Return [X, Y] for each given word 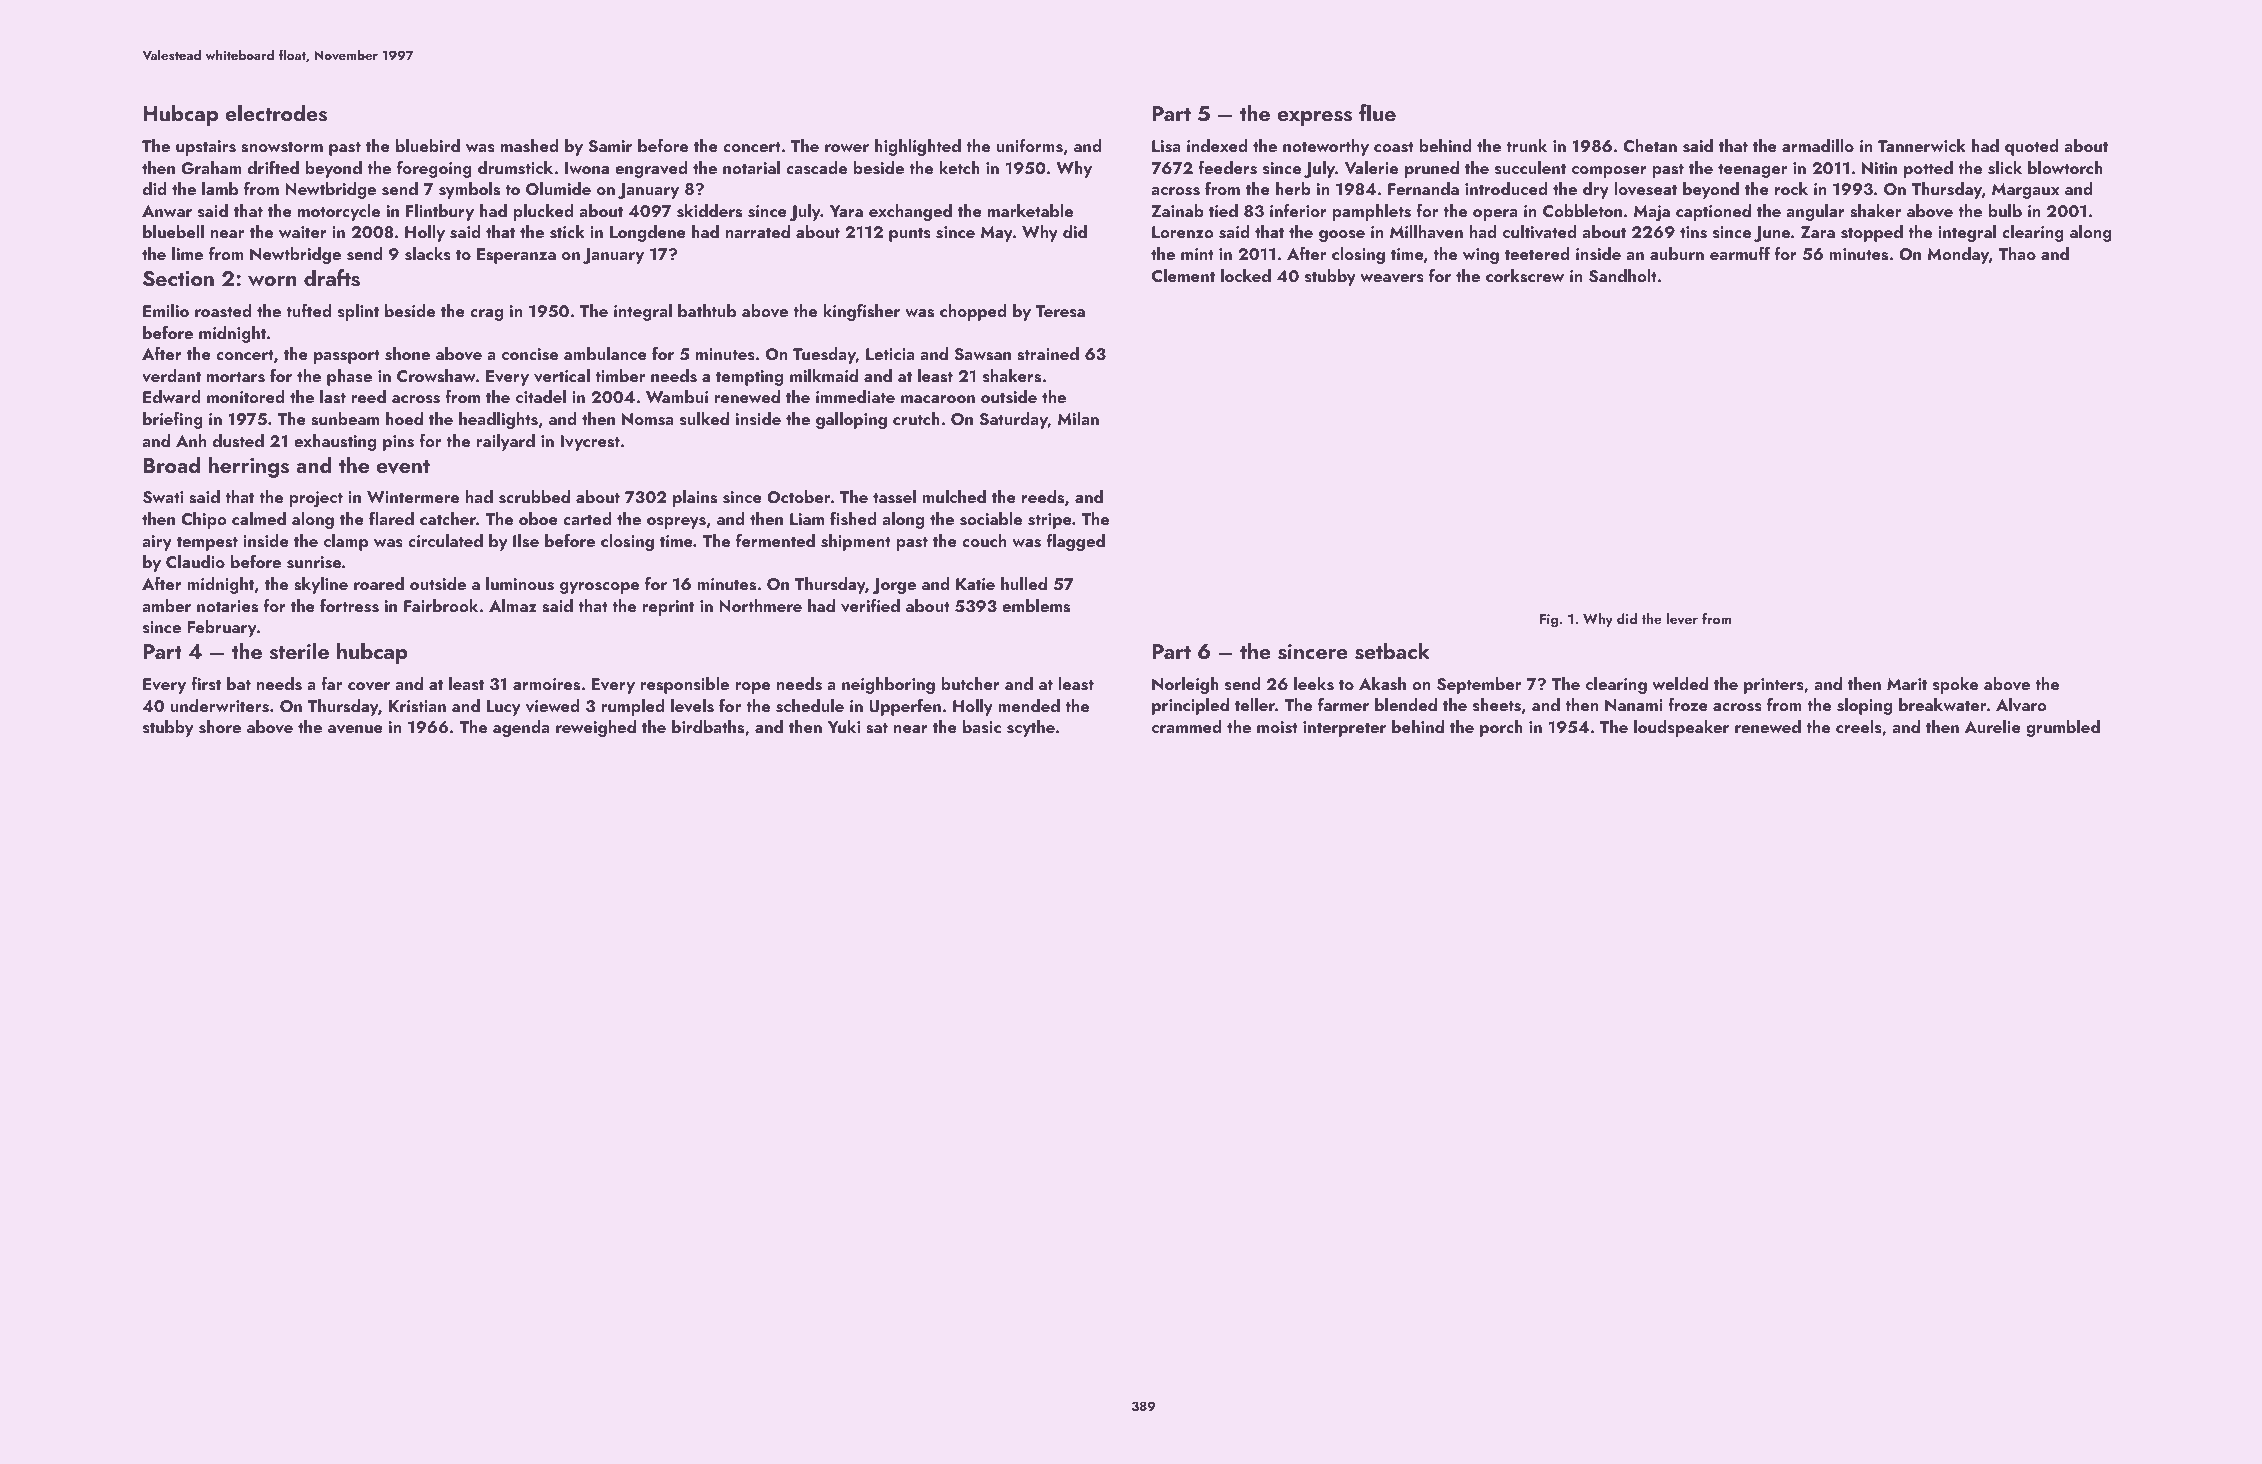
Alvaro [2021, 705]
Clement [1183, 276]
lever [1682, 618]
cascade [816, 168]
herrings [249, 467]
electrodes [276, 113]
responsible [684, 685]
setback [1392, 651]
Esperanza [516, 256]
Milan [1078, 418]
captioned [1713, 212]
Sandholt [1623, 276]
